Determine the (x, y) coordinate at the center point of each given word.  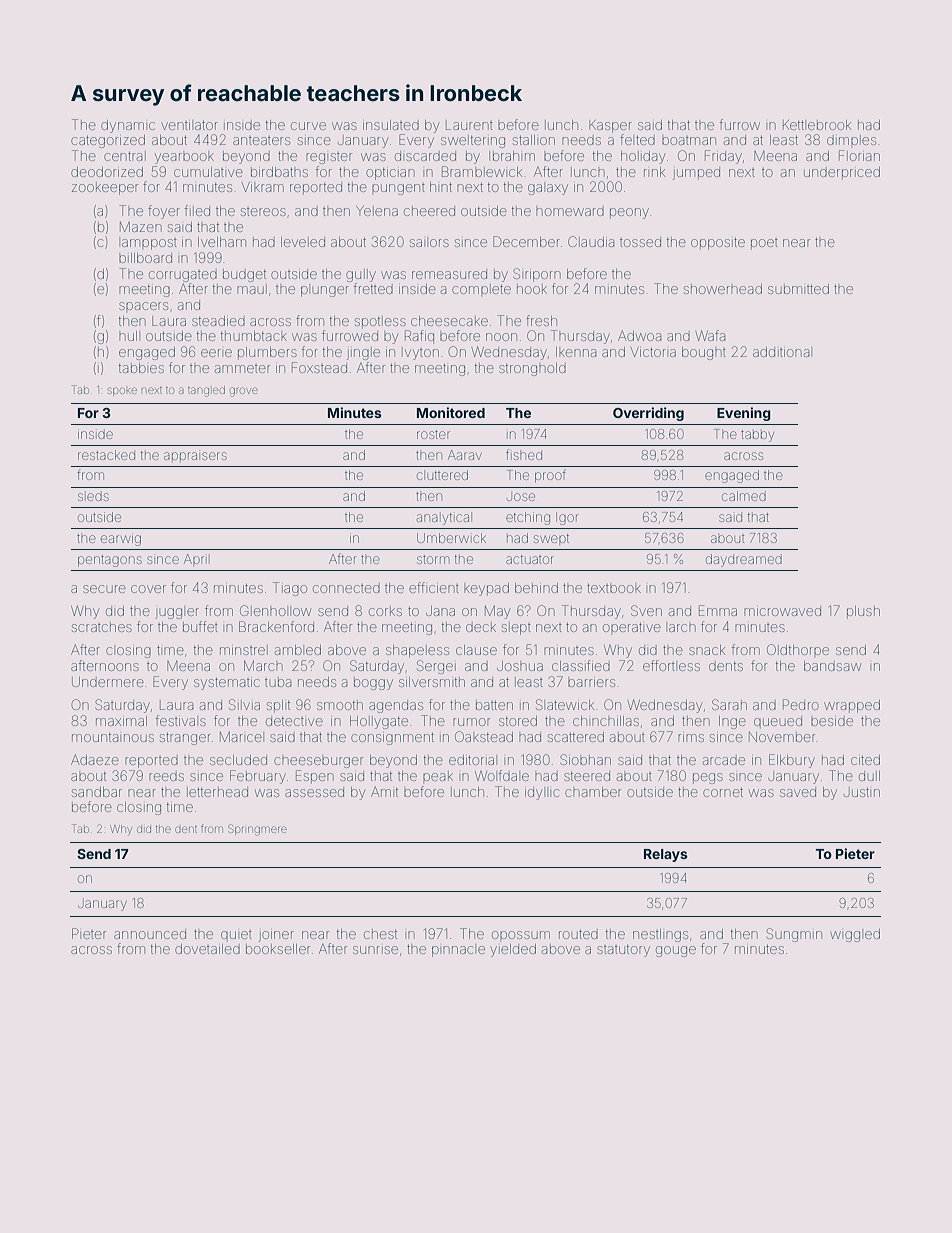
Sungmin (794, 935)
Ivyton (422, 354)
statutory (623, 951)
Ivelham (222, 242)
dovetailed (207, 949)
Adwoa (639, 335)
